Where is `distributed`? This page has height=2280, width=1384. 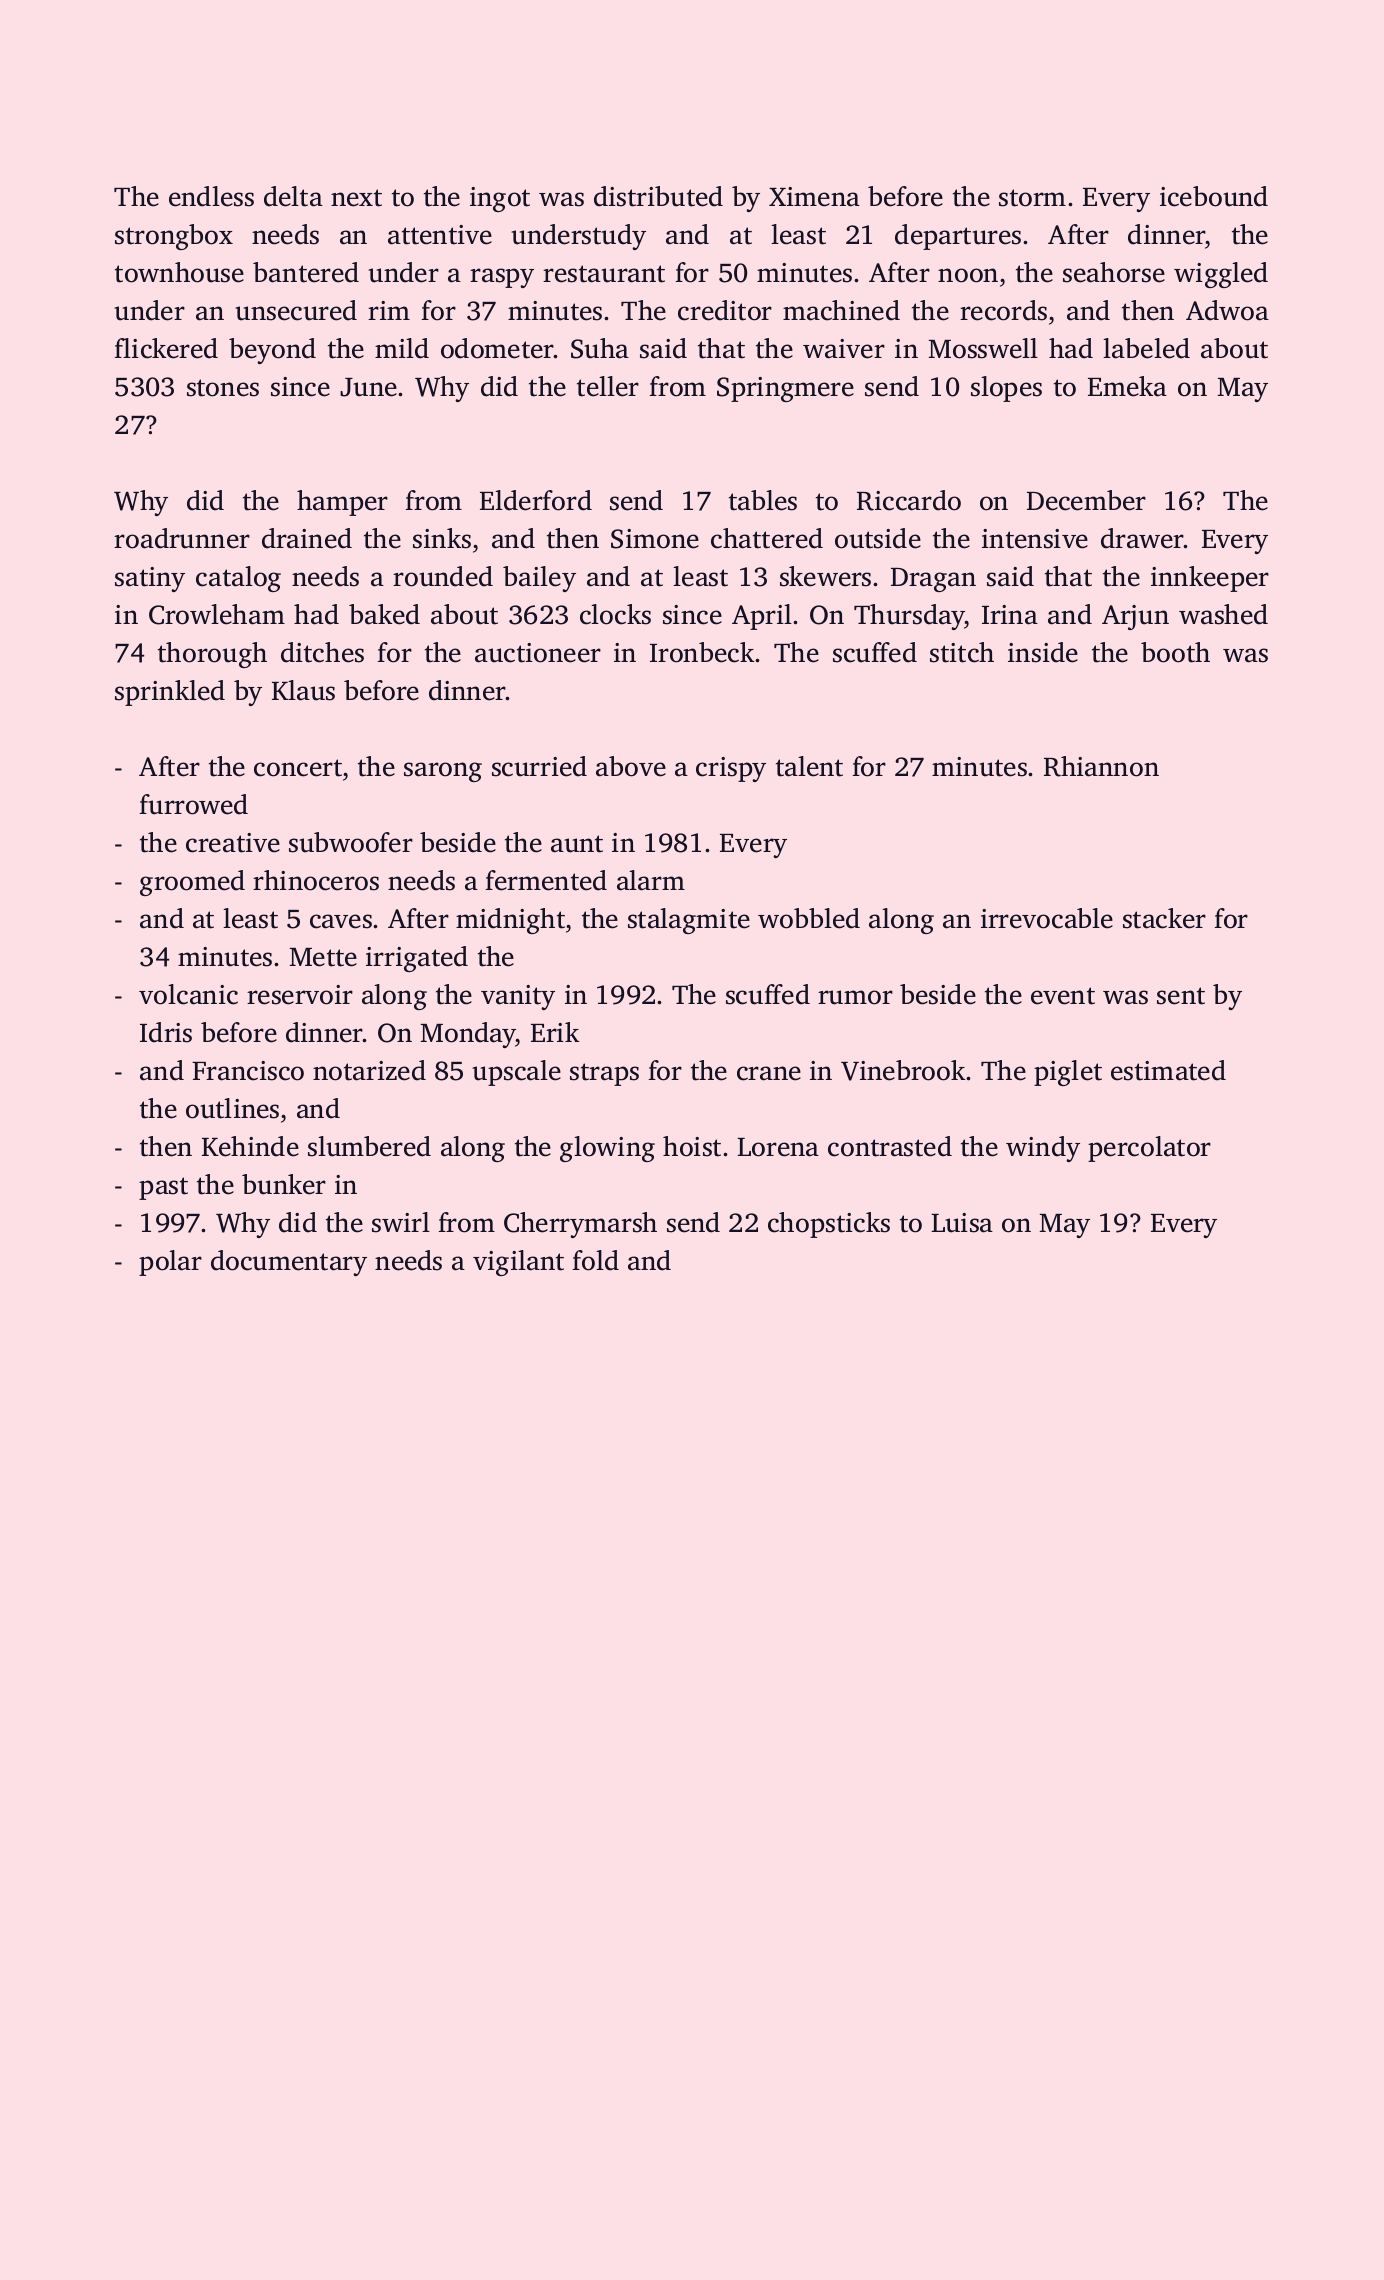
distributed is located at coordinates (658, 196).
